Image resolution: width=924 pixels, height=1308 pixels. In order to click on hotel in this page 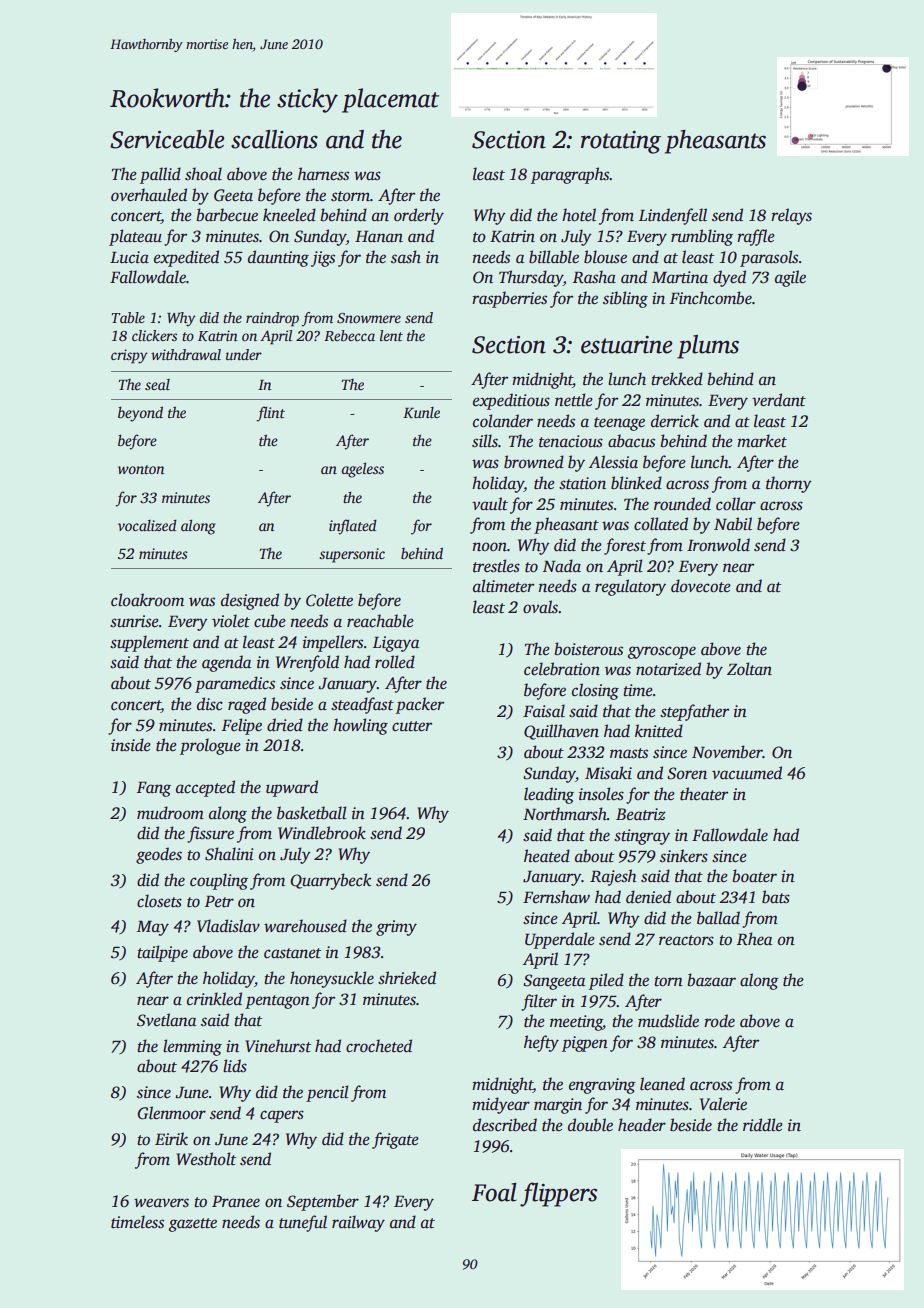, I will do `click(579, 215)`.
